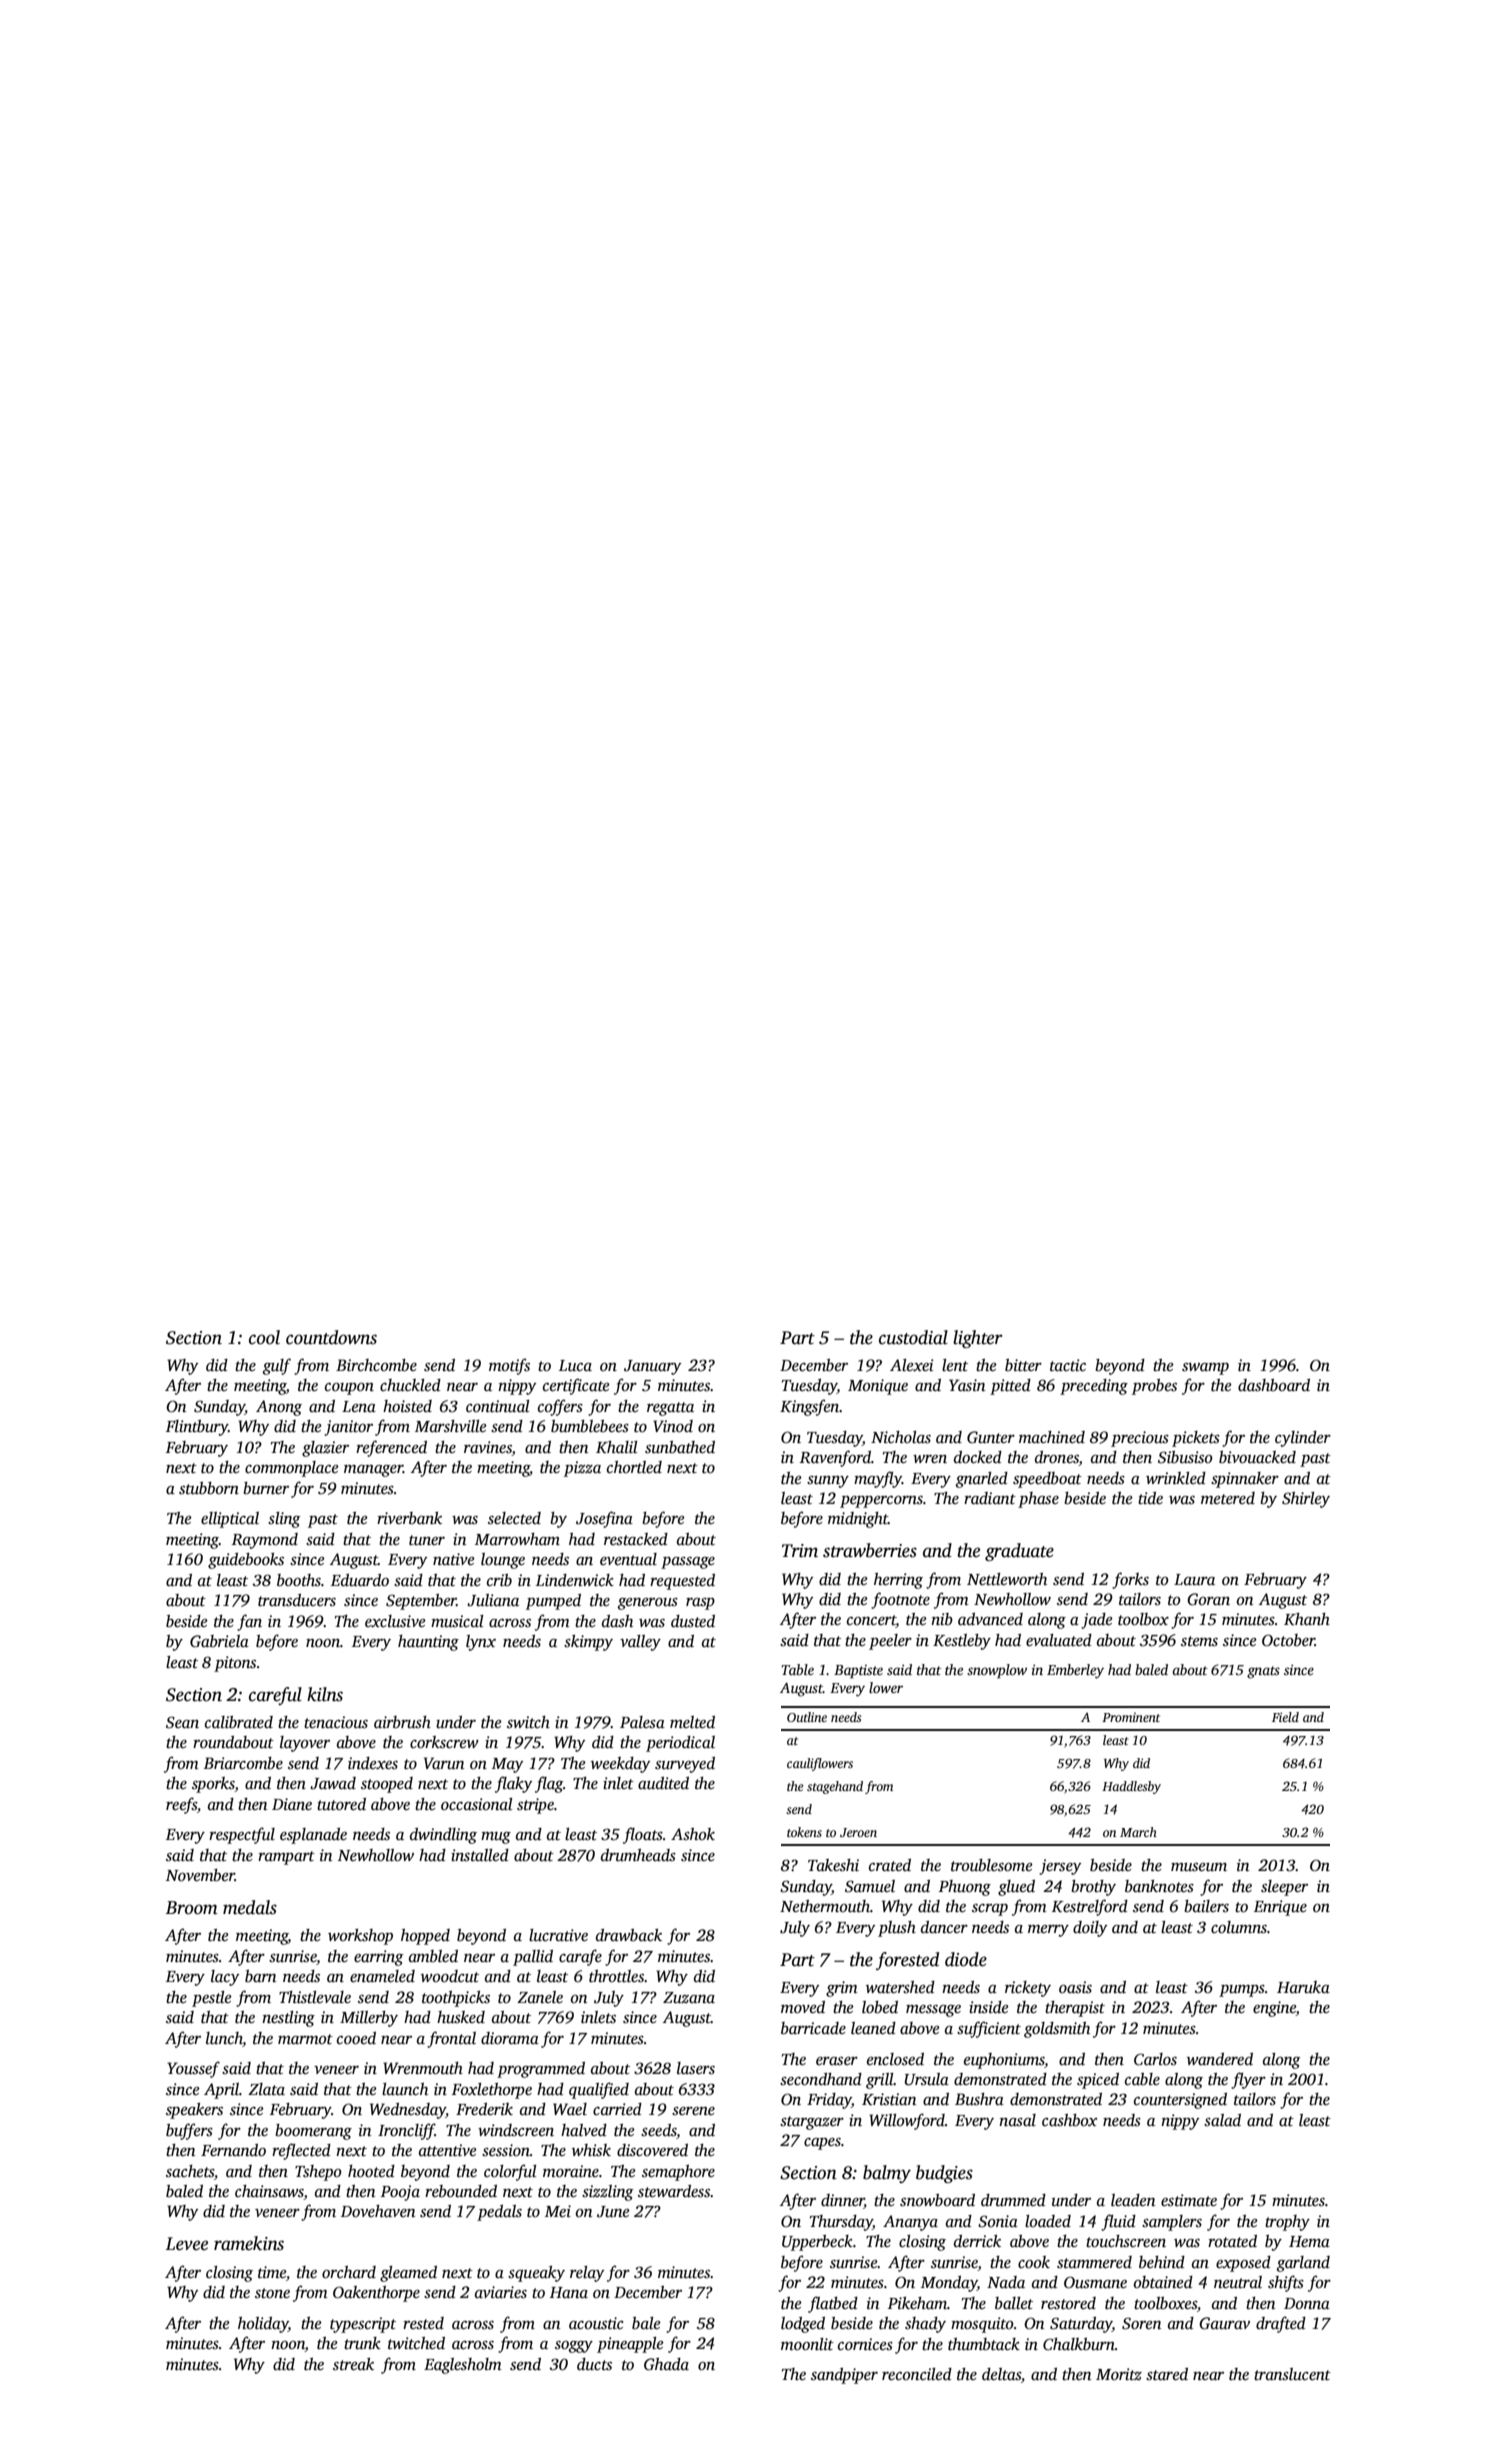 The width and height of the screenshot is (1496, 2464). What do you see at coordinates (1306, 1500) in the screenshot?
I see `Shirley` at bounding box center [1306, 1500].
